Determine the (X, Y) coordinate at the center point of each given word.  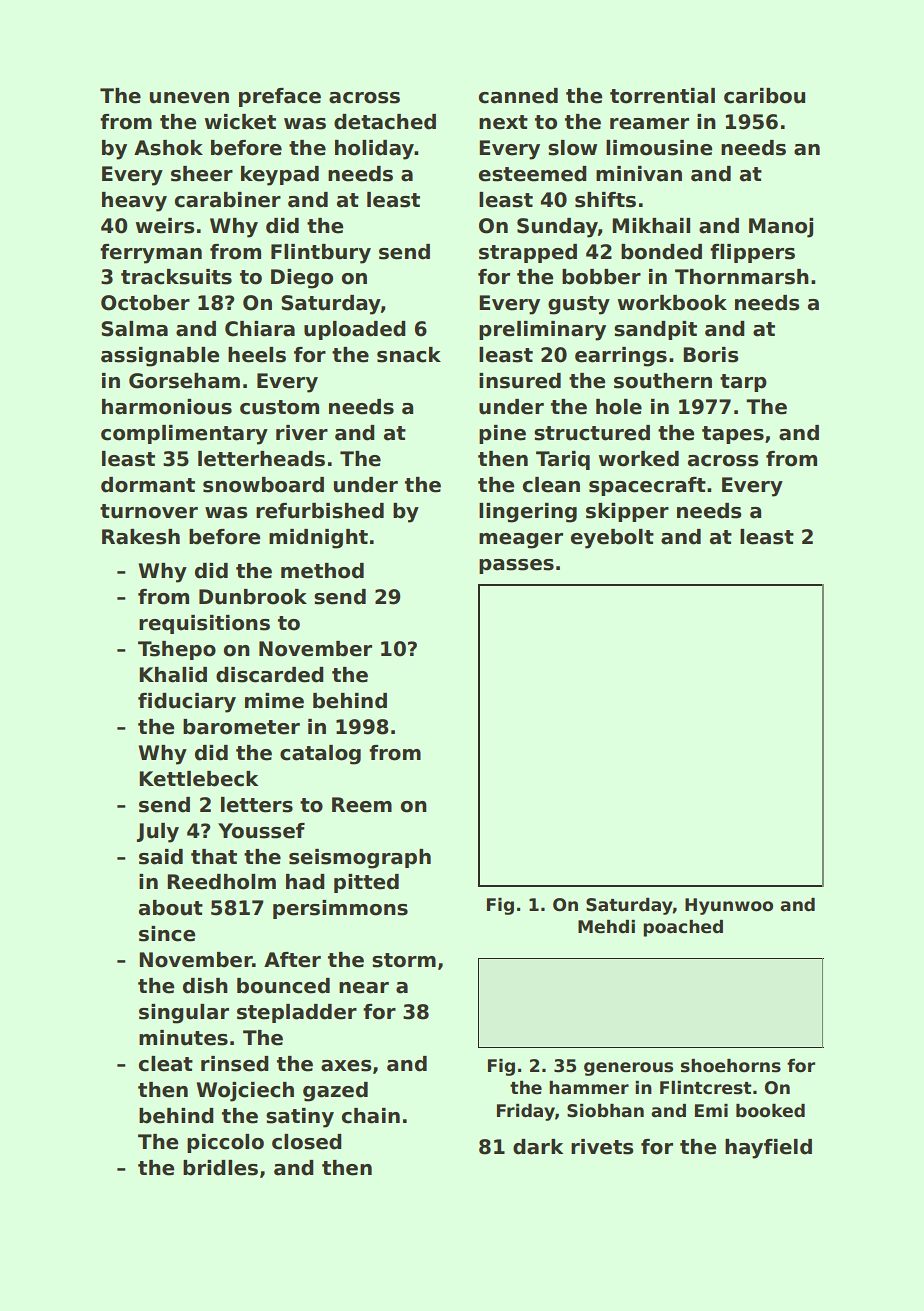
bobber (601, 277)
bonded (661, 252)
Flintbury (321, 254)
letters (257, 805)
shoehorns (731, 1066)
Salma (134, 329)
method (322, 571)
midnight (318, 539)
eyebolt (612, 539)
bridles (220, 1168)
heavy (134, 202)
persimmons (340, 909)
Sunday (557, 228)
